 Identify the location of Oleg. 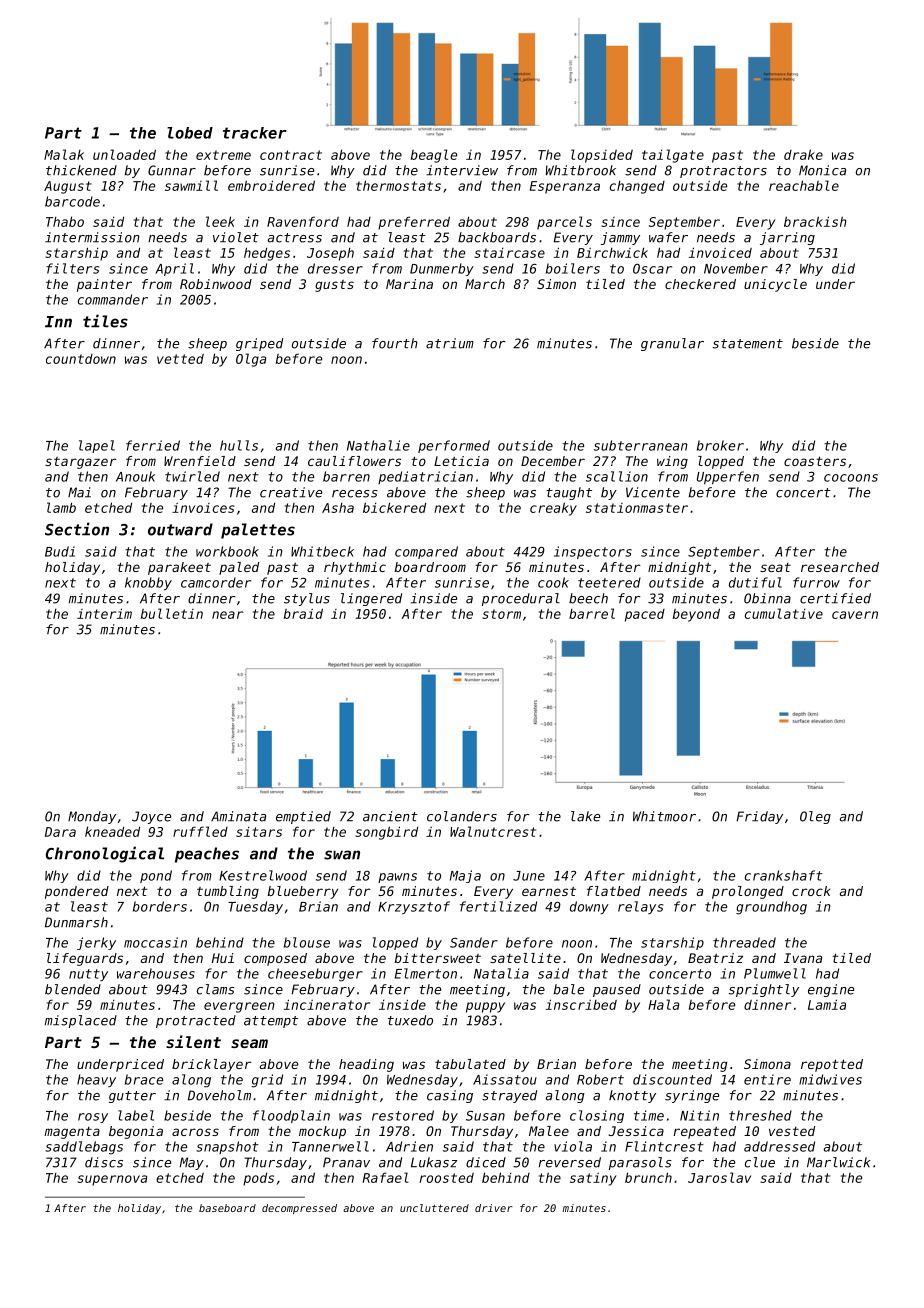
(815, 817).
